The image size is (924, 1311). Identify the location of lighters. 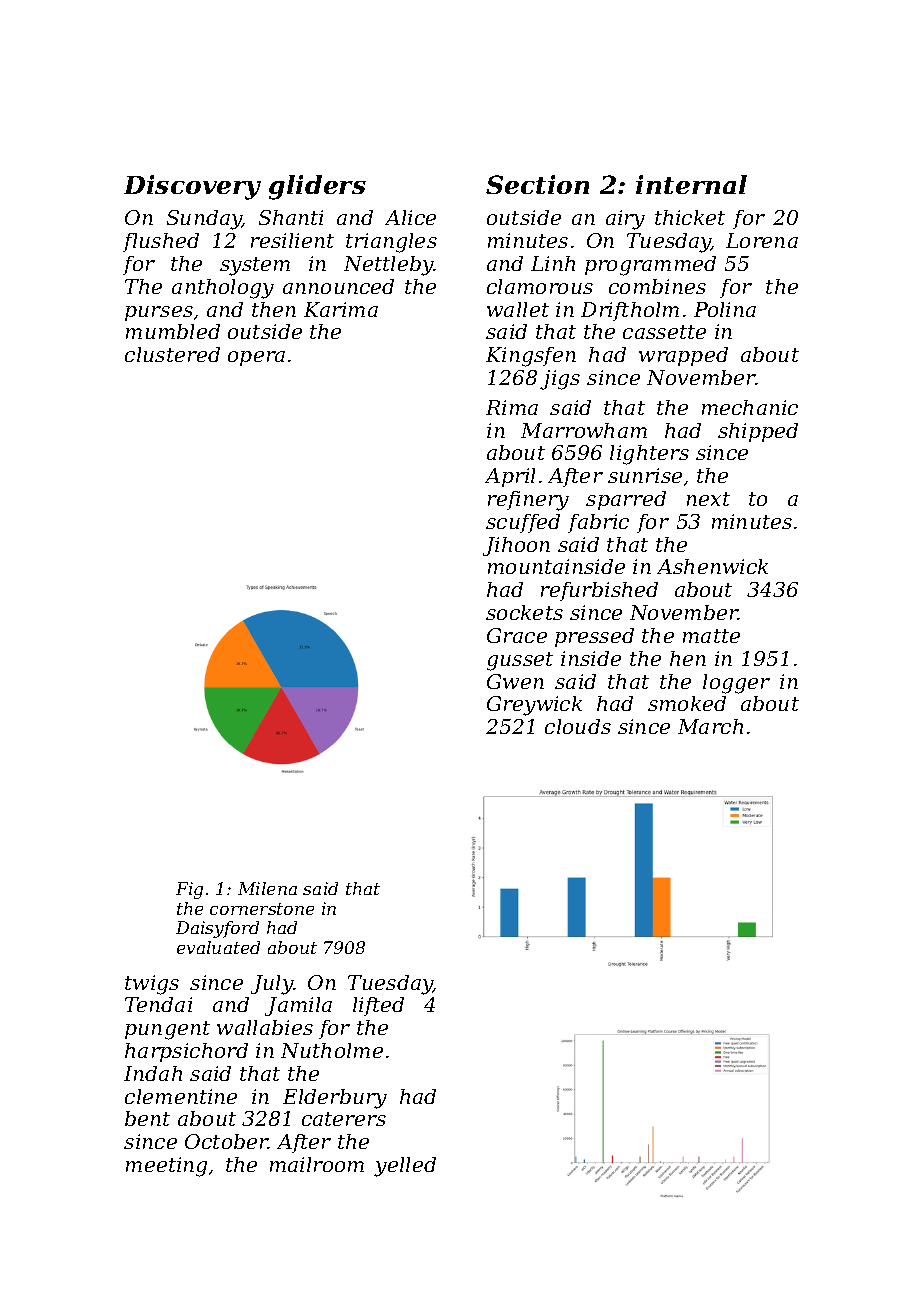
(649, 455).
